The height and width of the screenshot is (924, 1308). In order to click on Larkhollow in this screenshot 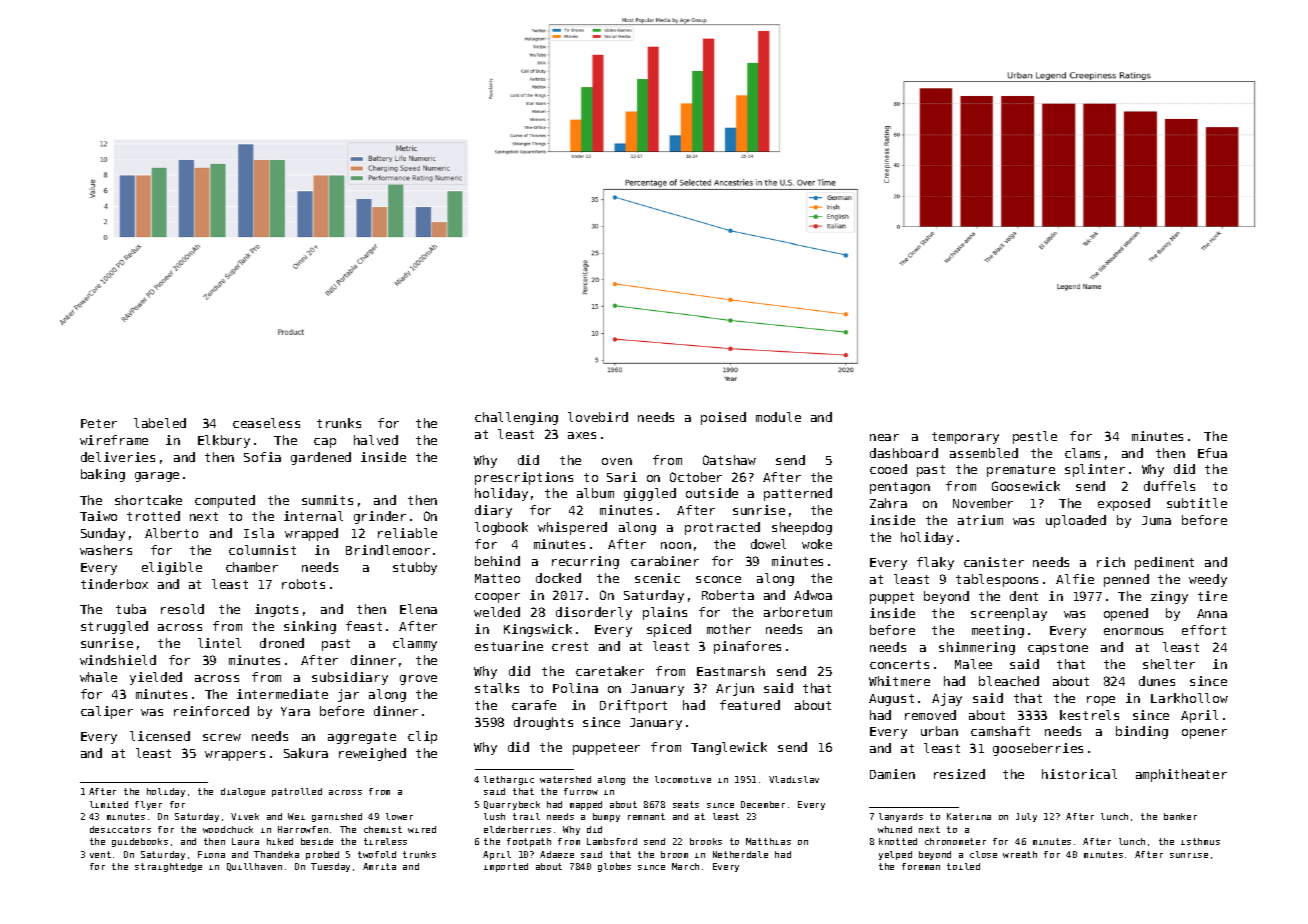, I will do `click(1189, 698)`.
